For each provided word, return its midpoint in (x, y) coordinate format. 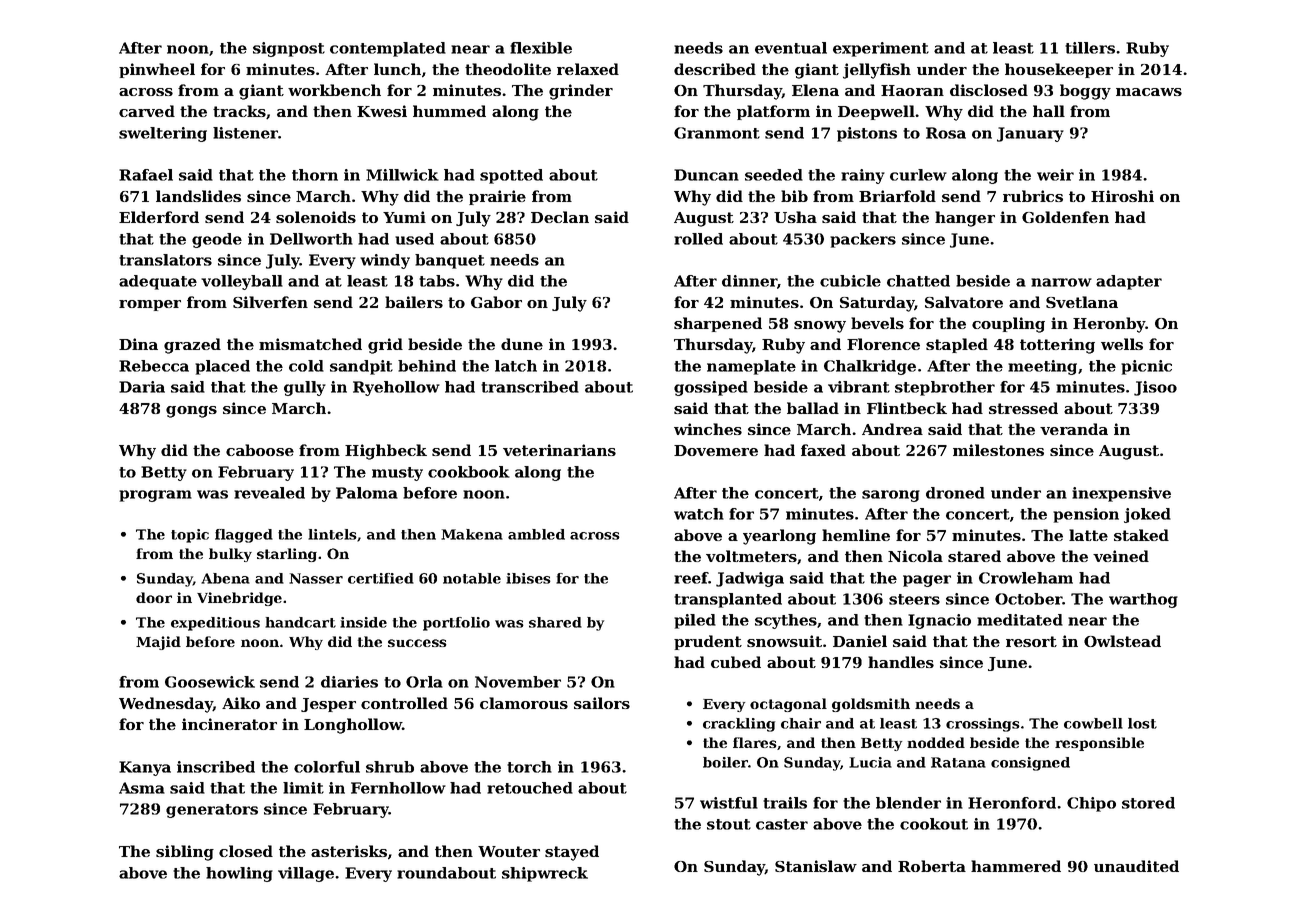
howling (239, 874)
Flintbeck (907, 408)
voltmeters (751, 556)
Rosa (946, 133)
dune (522, 344)
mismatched (310, 344)
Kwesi (382, 111)
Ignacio (939, 621)
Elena (815, 90)
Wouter (509, 851)
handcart (300, 622)
